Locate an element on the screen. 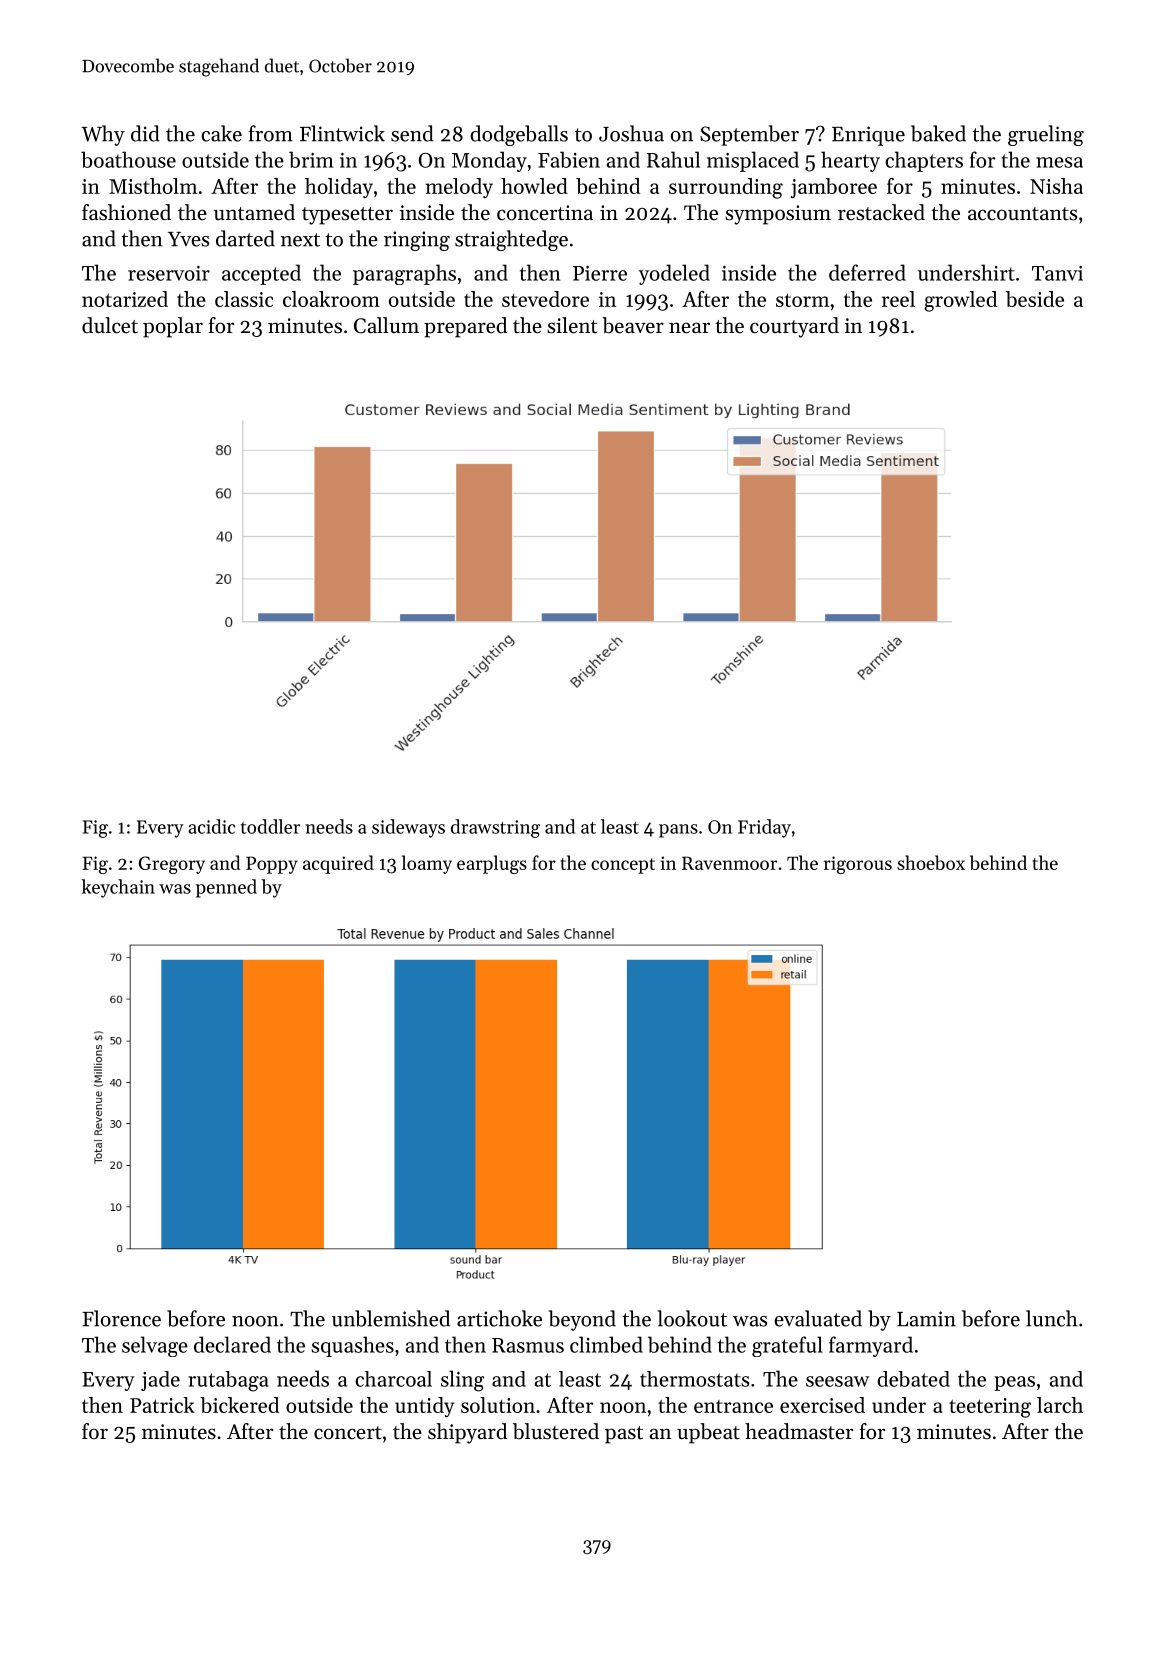 This screenshot has height=1654, width=1165. shoebox is located at coordinates (931, 862).
